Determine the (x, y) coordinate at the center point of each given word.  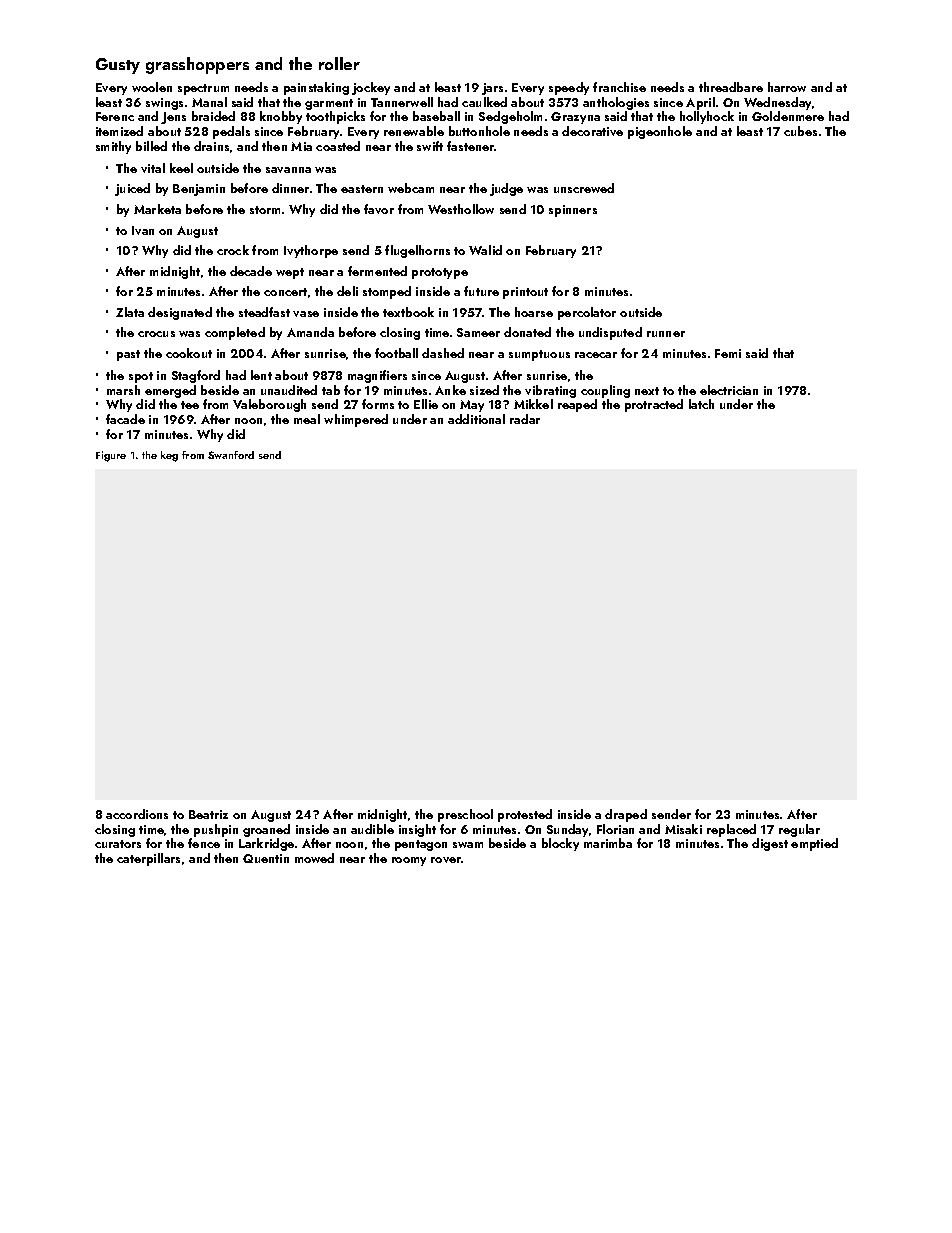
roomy (409, 861)
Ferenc (115, 116)
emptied (814, 844)
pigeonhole (660, 132)
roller (339, 63)
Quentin (266, 858)
